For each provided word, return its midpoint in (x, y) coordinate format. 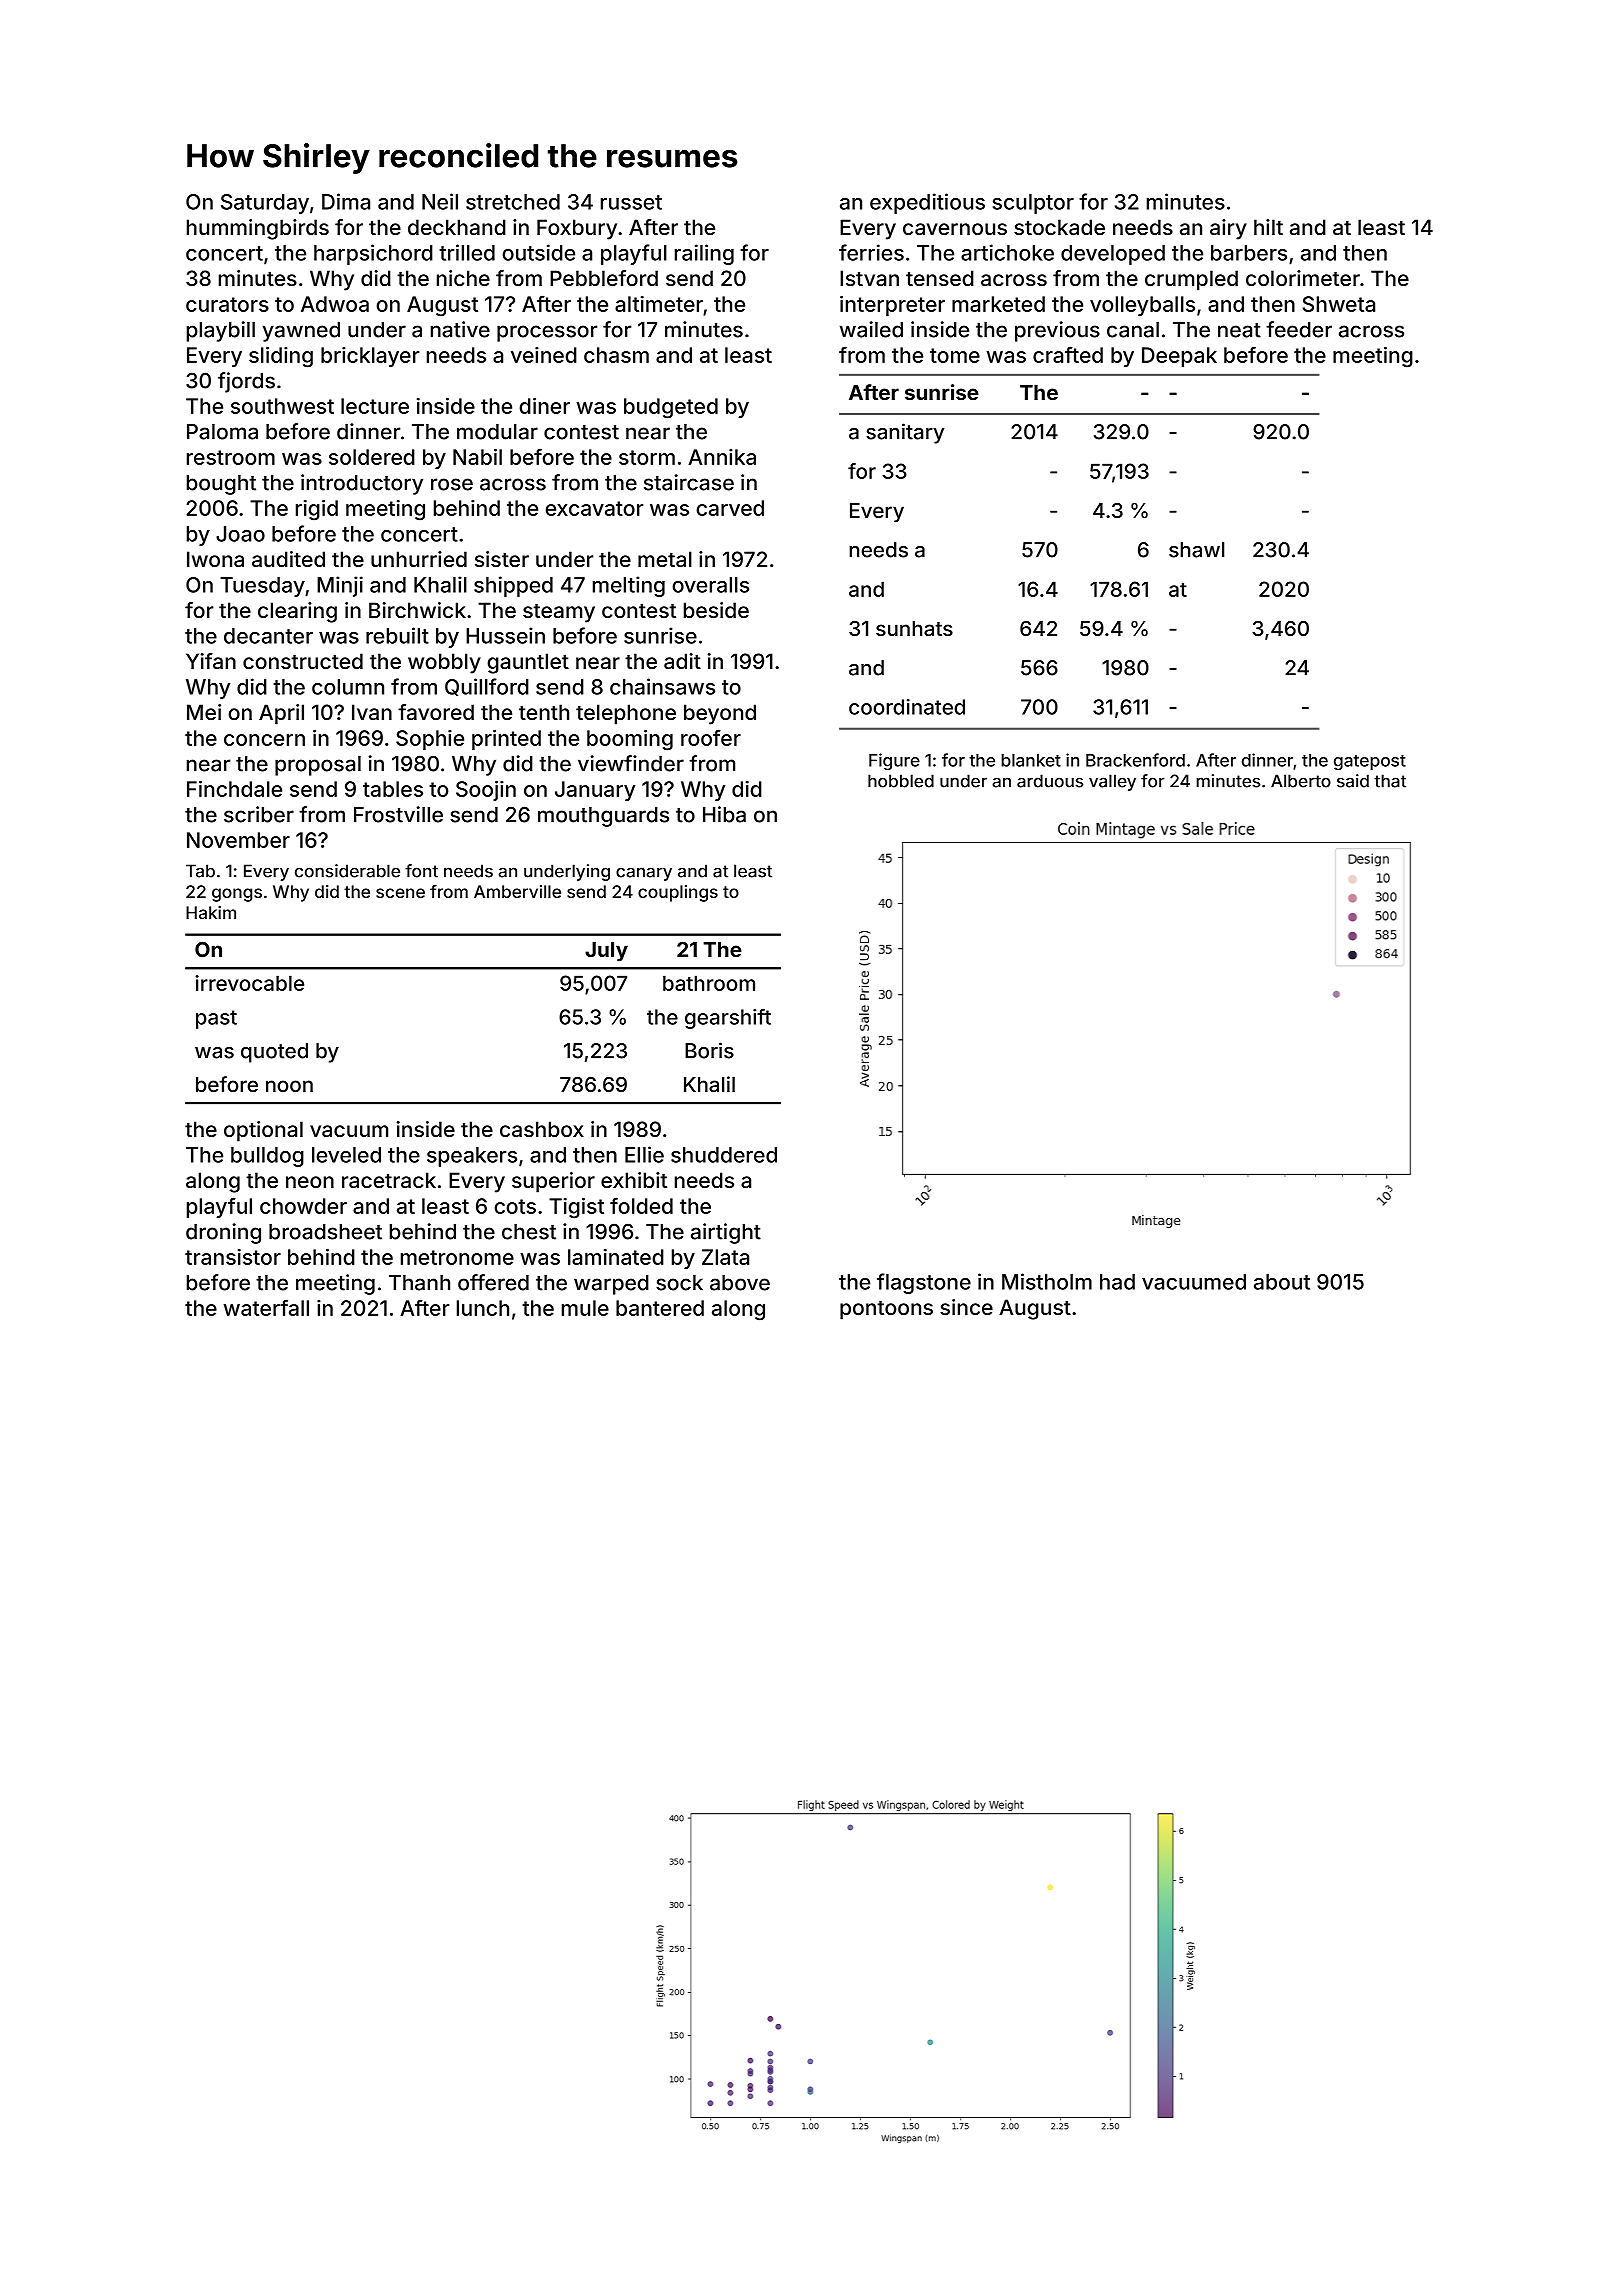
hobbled (901, 781)
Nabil (477, 457)
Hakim (211, 912)
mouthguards (603, 817)
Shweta (1339, 304)
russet (631, 202)
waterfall (266, 1307)
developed (1113, 255)
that (1390, 781)
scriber (259, 814)
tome (955, 355)
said (1353, 781)
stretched (513, 202)
